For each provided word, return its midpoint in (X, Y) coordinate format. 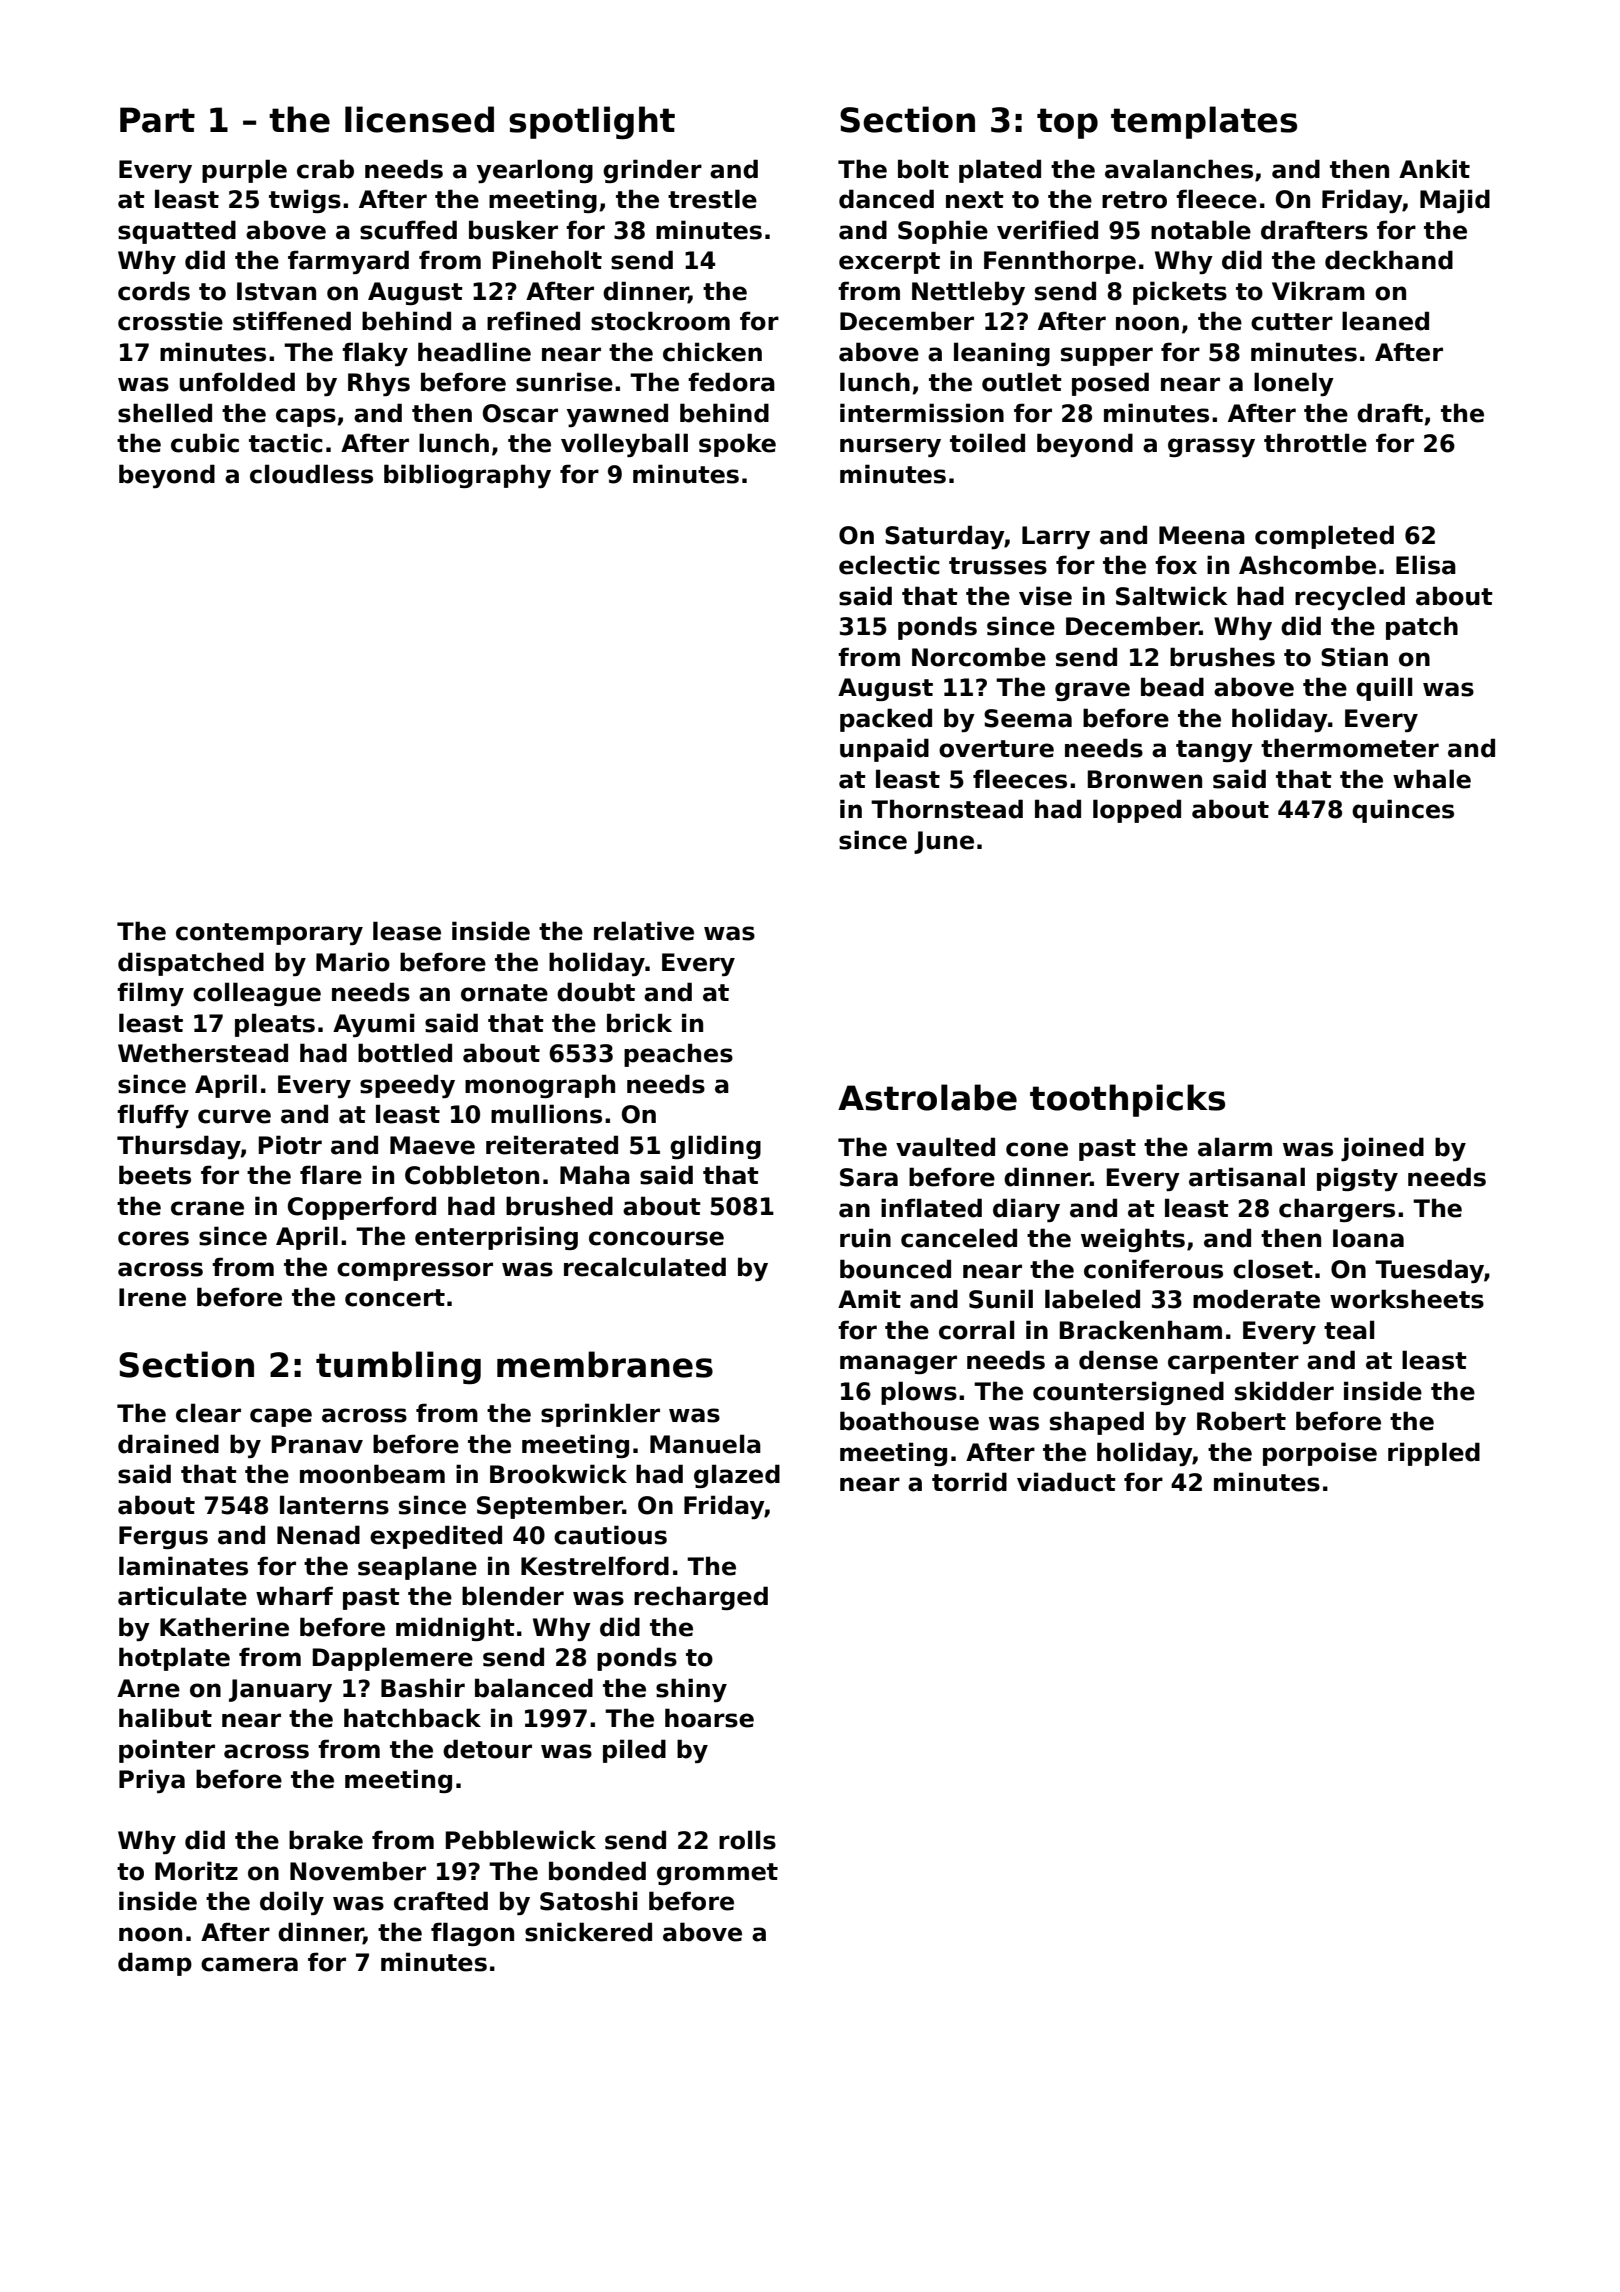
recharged (701, 1598)
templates (1204, 122)
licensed (419, 119)
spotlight (592, 123)
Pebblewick (521, 1840)
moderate (1256, 1299)
